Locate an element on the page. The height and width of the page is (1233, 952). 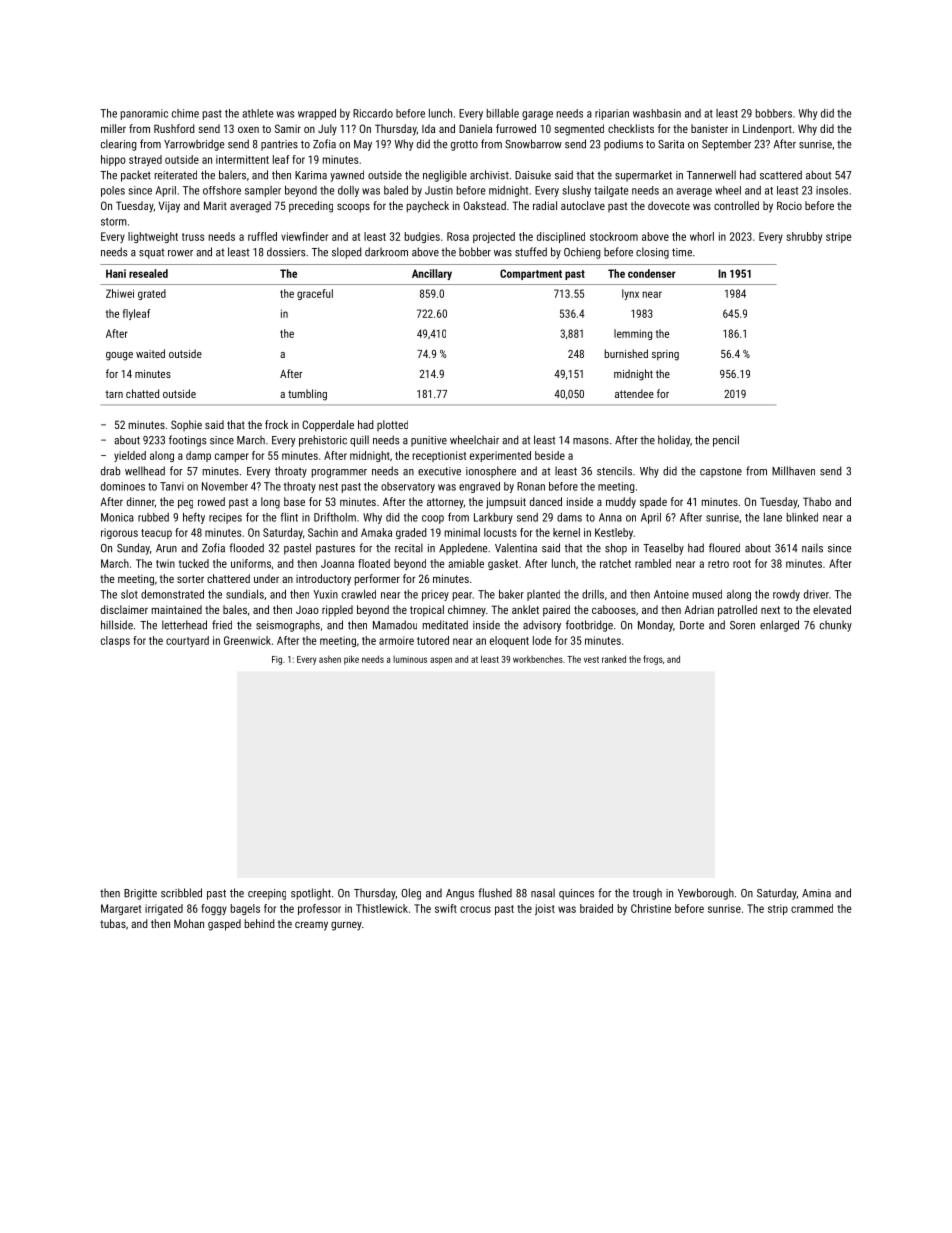
amiable is located at coordinates (466, 563).
